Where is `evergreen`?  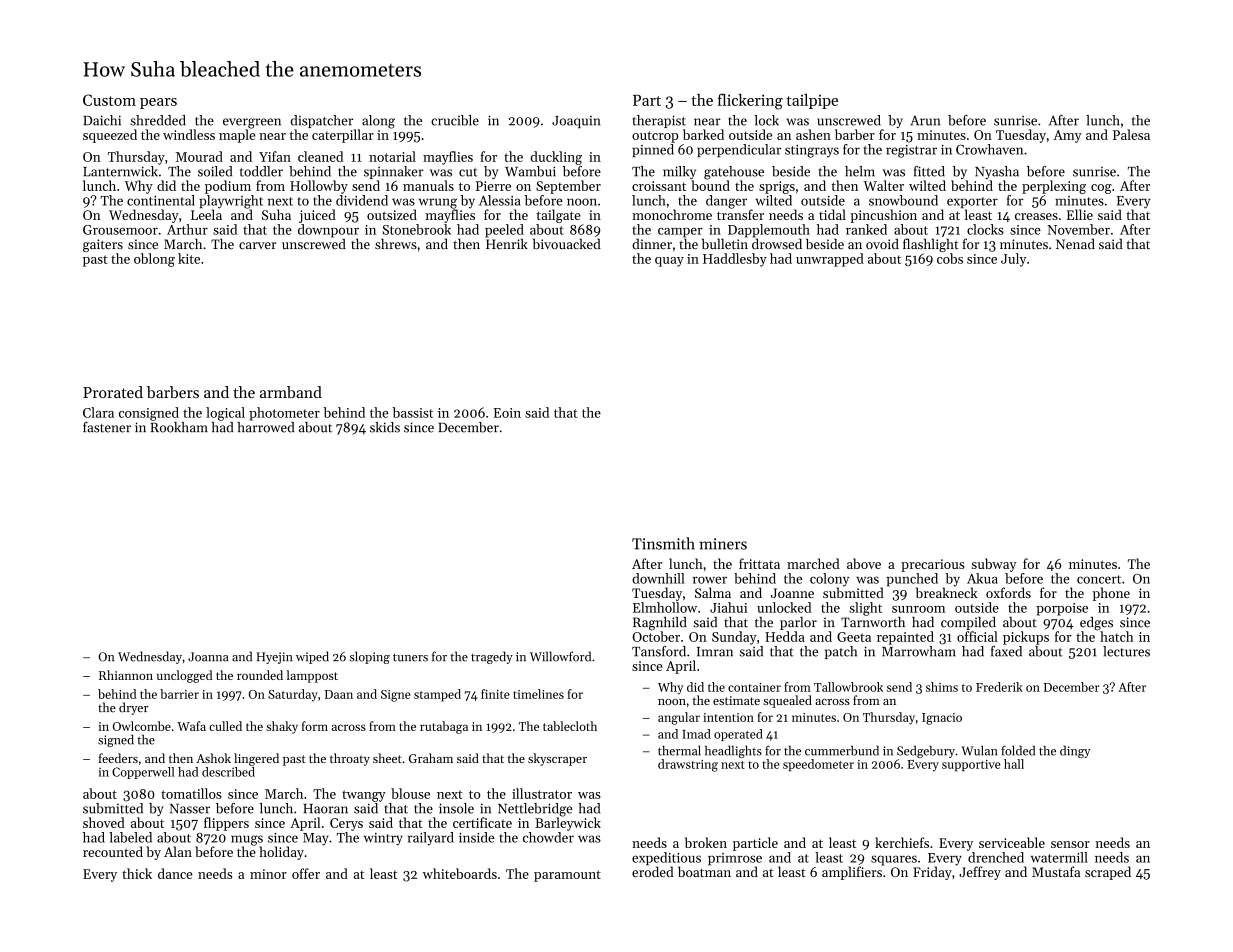 evergreen is located at coordinates (252, 123).
